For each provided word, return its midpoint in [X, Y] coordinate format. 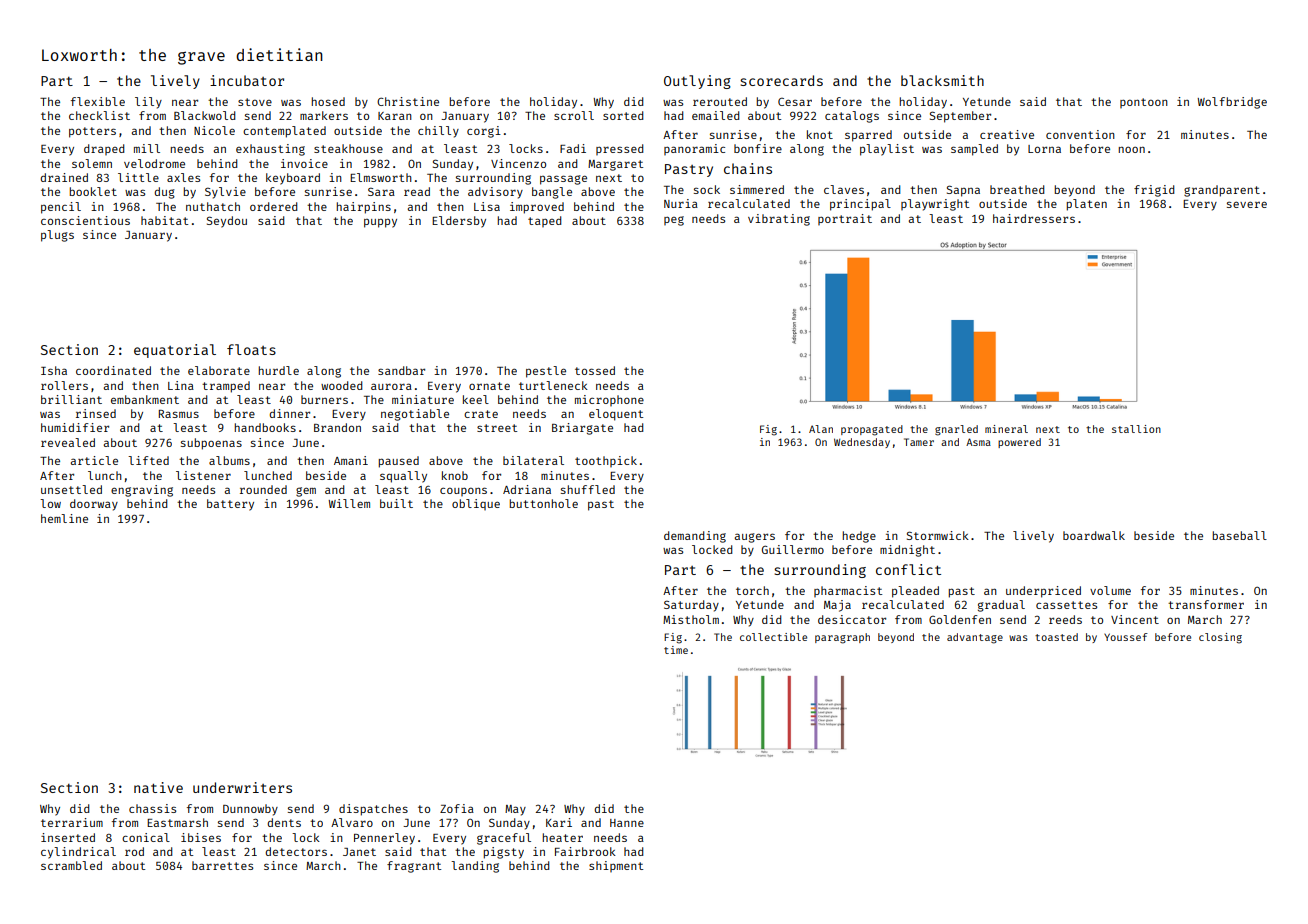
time [676, 650]
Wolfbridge [1232, 103]
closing [1220, 638]
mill [147, 148]
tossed [595, 370]
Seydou [227, 222]
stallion [1136, 429]
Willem [349, 503]
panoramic [694, 149]
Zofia [457, 808]
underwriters [242, 787]
